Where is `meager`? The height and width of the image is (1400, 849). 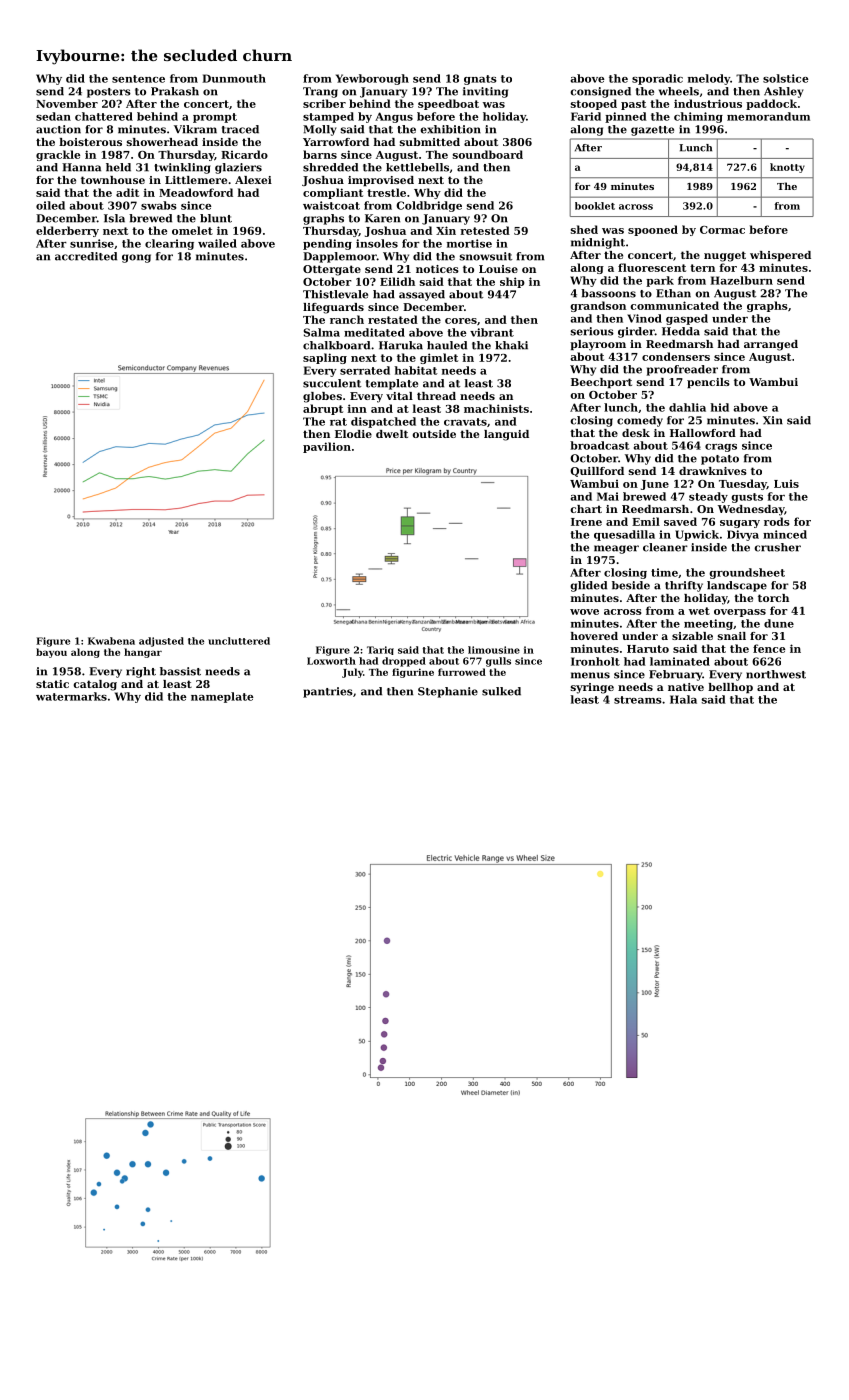
meager is located at coordinates (616, 549).
